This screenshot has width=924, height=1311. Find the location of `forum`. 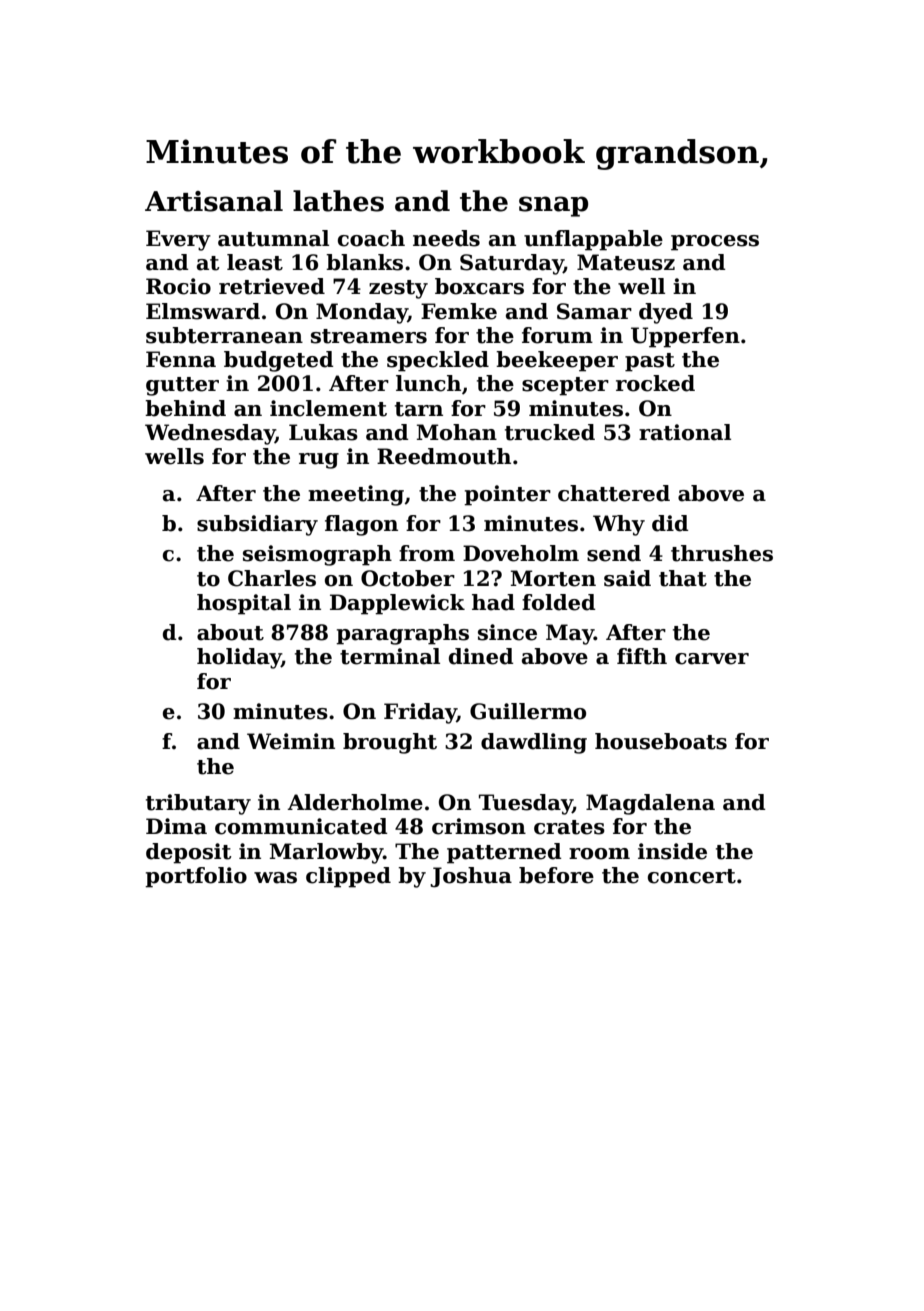

forum is located at coordinates (557, 335).
